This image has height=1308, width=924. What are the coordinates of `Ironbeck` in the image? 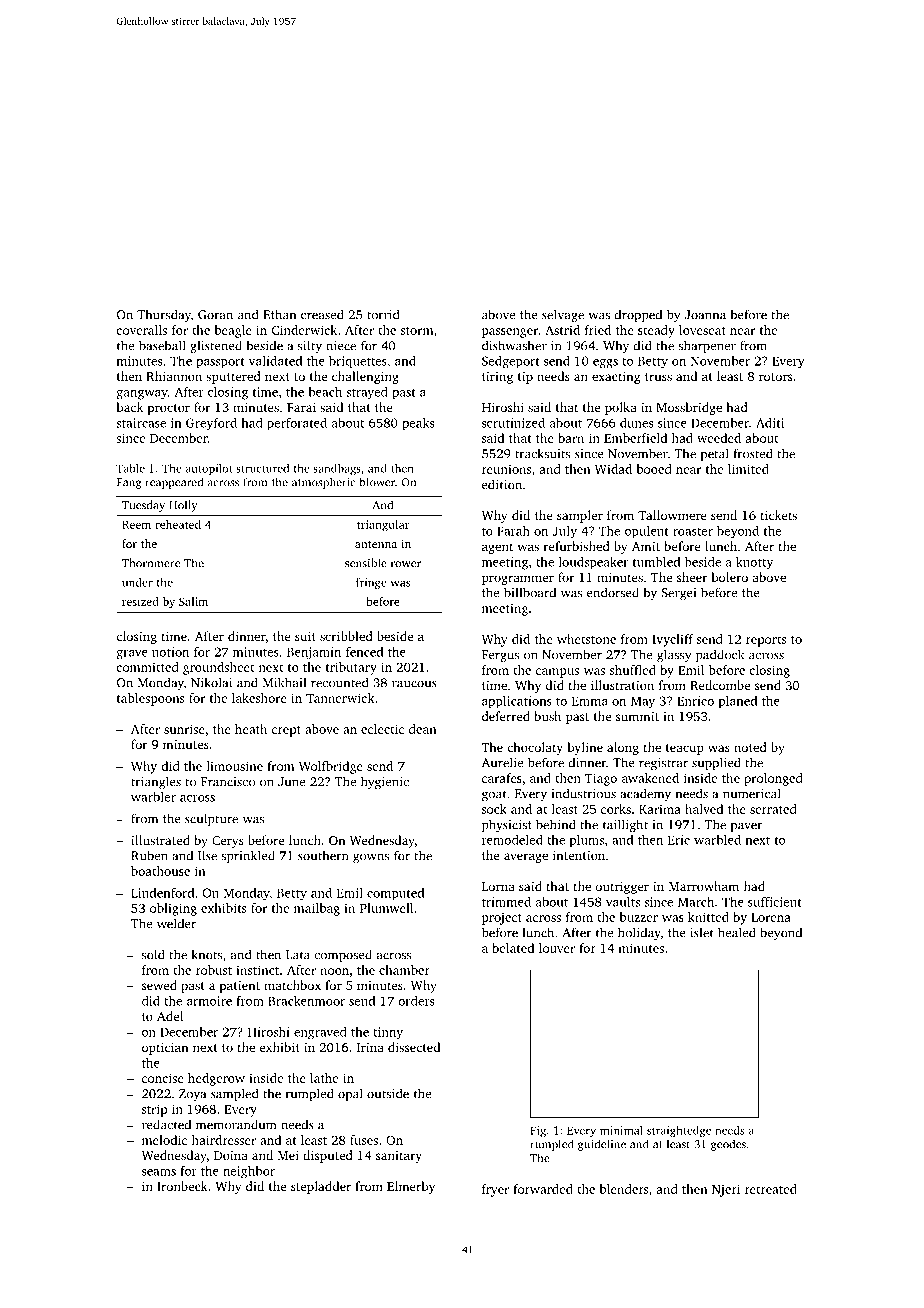 It's located at (182, 1186).
